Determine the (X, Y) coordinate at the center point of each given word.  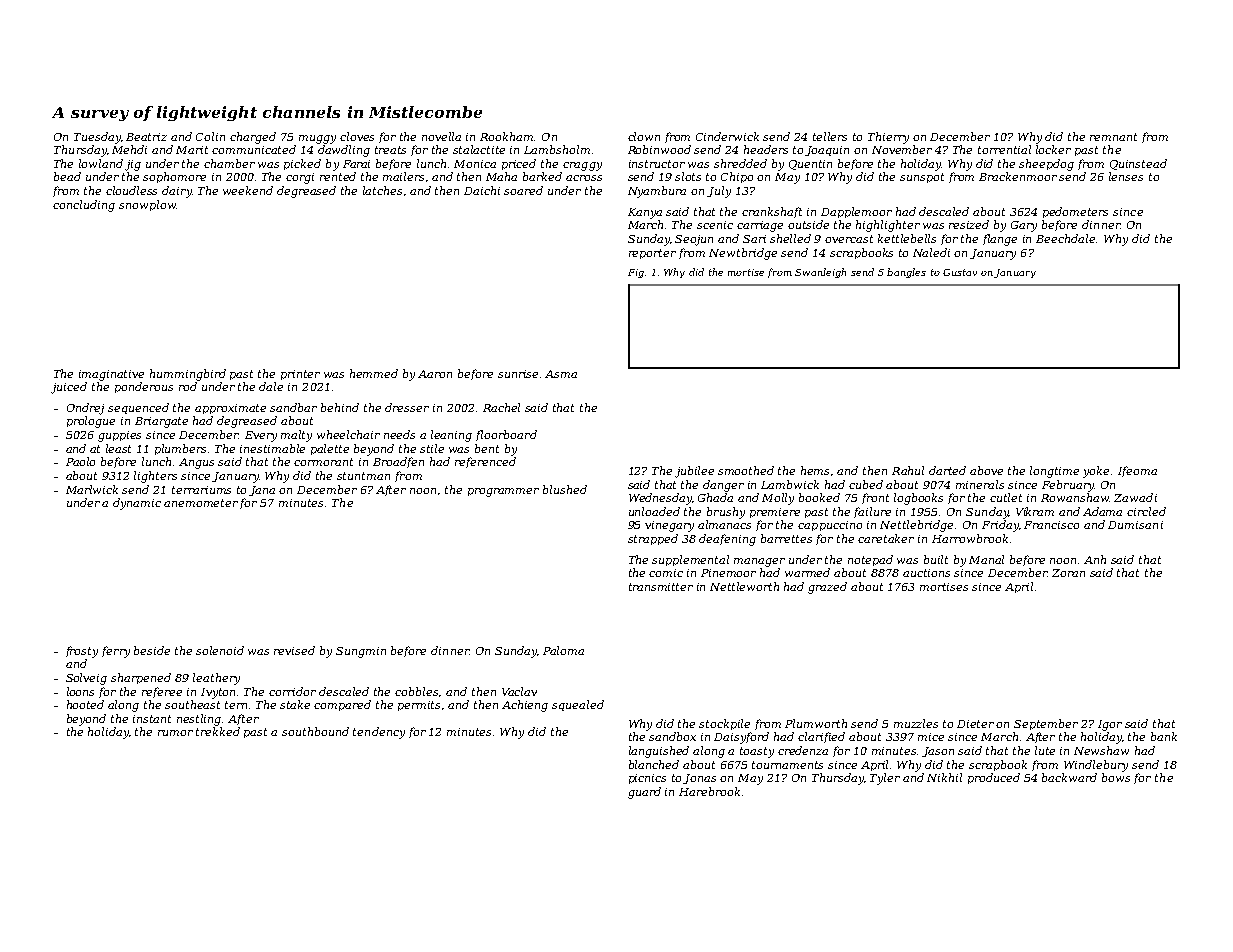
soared (523, 190)
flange (1000, 240)
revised (294, 650)
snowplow (147, 205)
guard (644, 793)
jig (133, 165)
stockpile (724, 724)
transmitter (661, 587)
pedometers (1075, 212)
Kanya (645, 213)
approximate (230, 409)
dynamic (137, 504)
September (1046, 724)
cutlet (1006, 497)
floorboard (506, 435)
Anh (1095, 559)
